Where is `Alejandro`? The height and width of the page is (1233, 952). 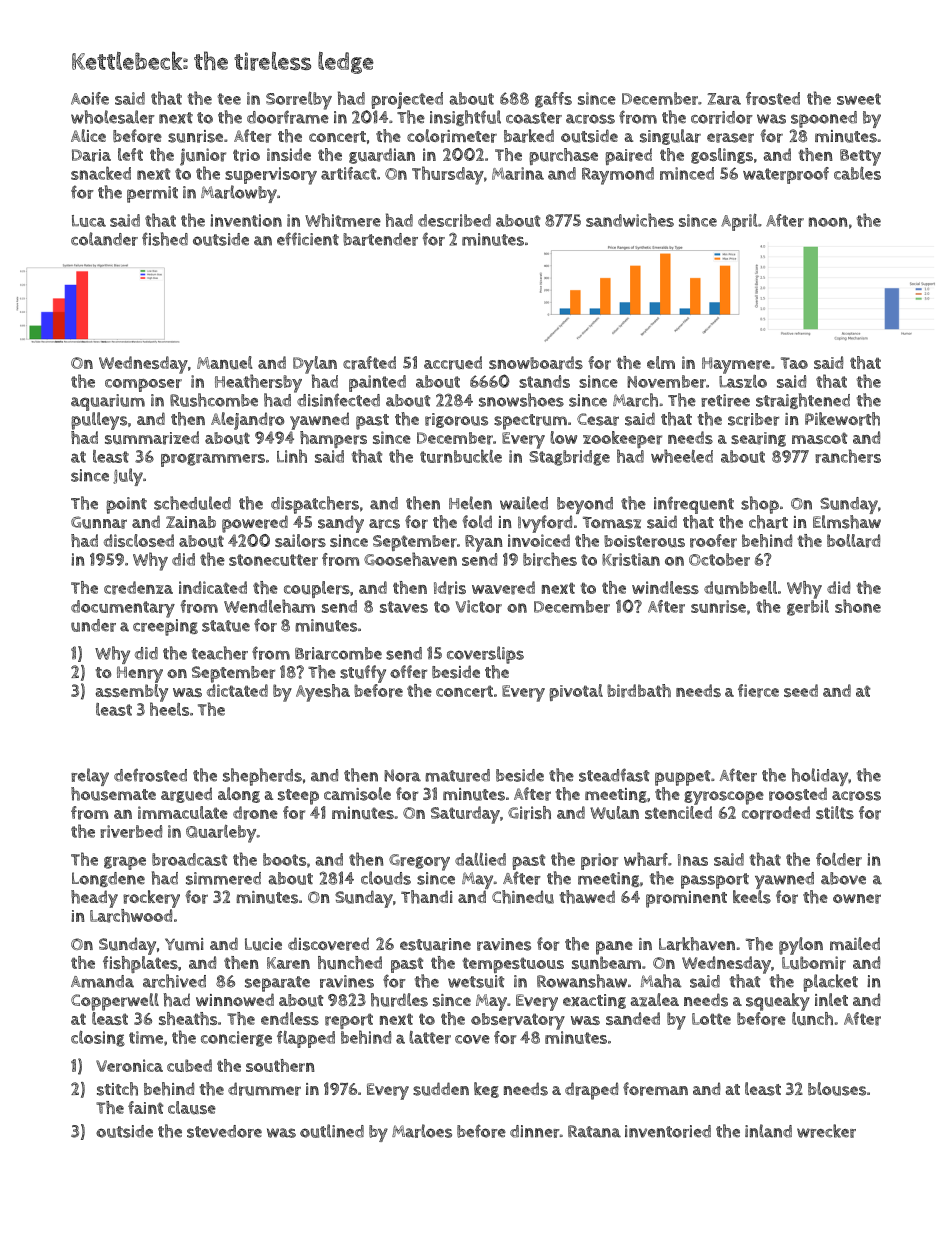 Alejandro is located at coordinates (248, 421).
